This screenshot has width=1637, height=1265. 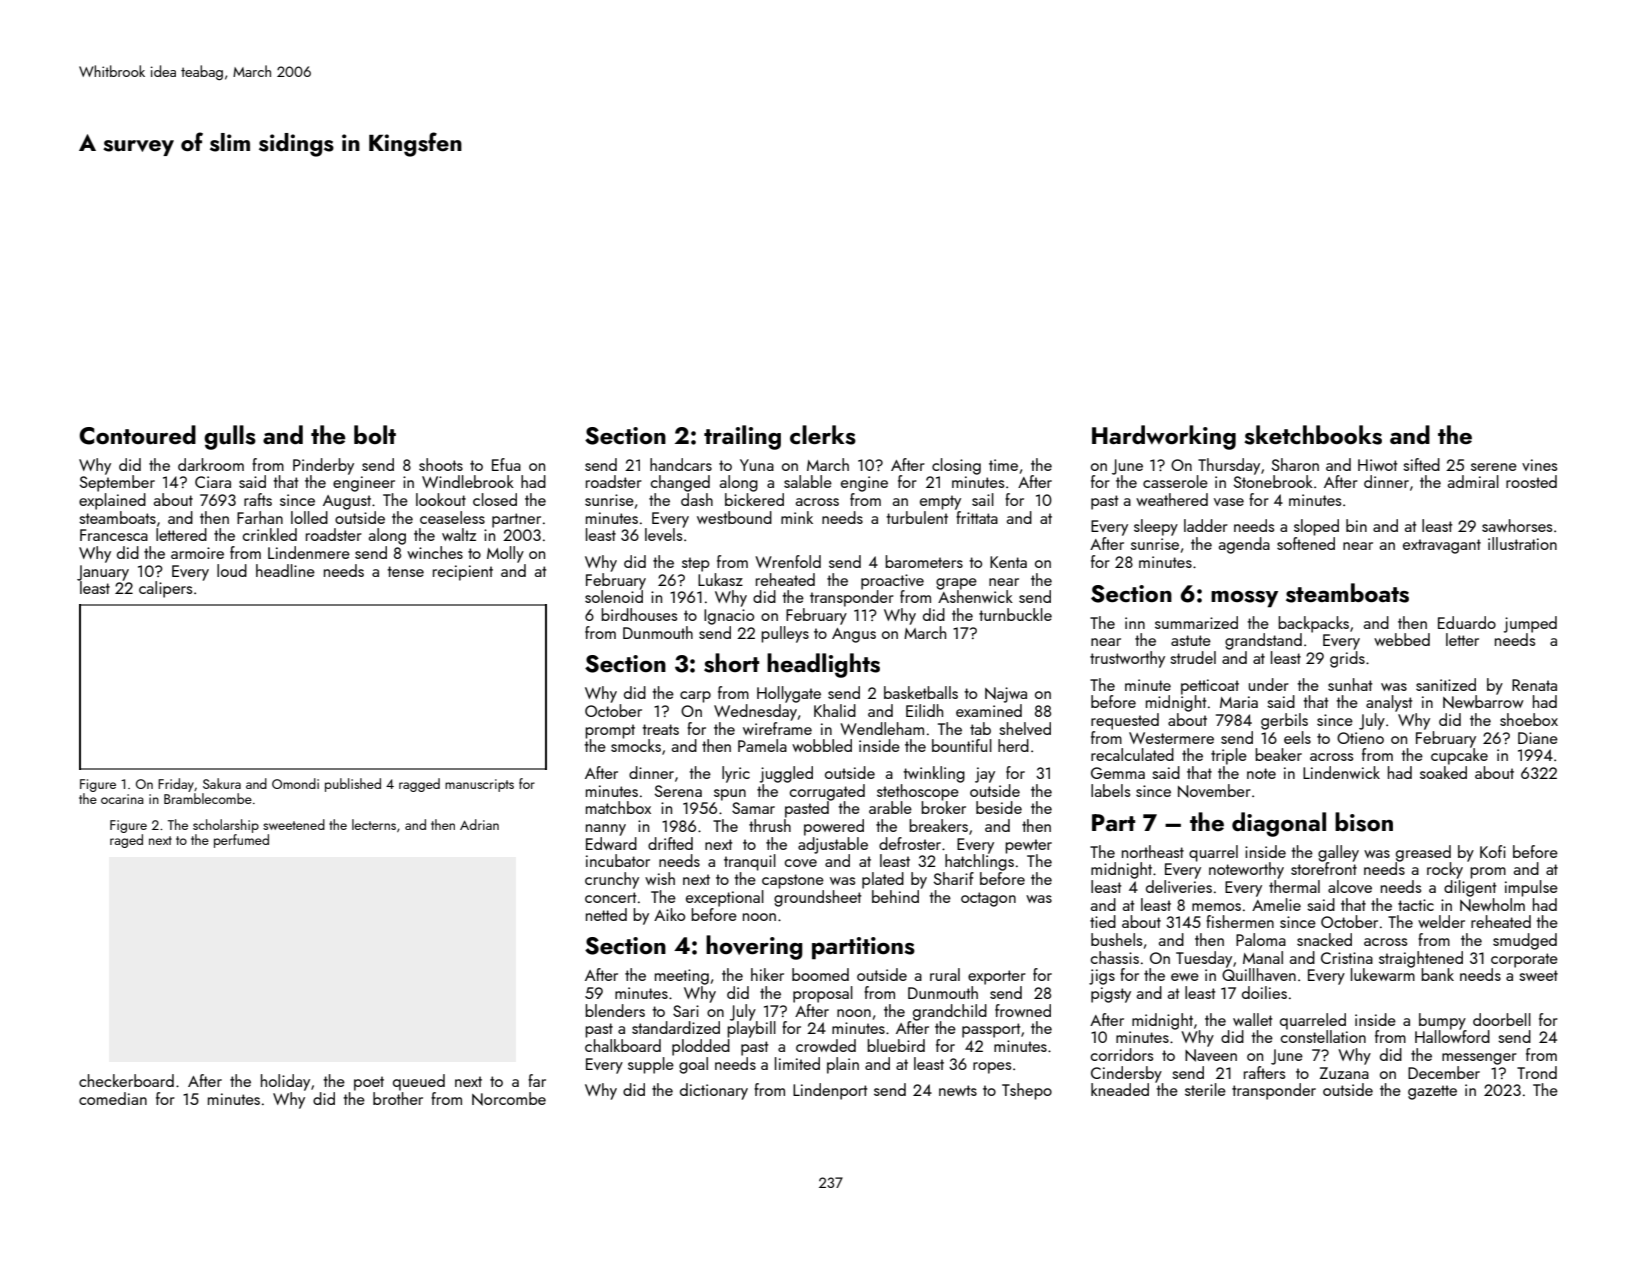 I want to click on raged, so click(x=126, y=841).
